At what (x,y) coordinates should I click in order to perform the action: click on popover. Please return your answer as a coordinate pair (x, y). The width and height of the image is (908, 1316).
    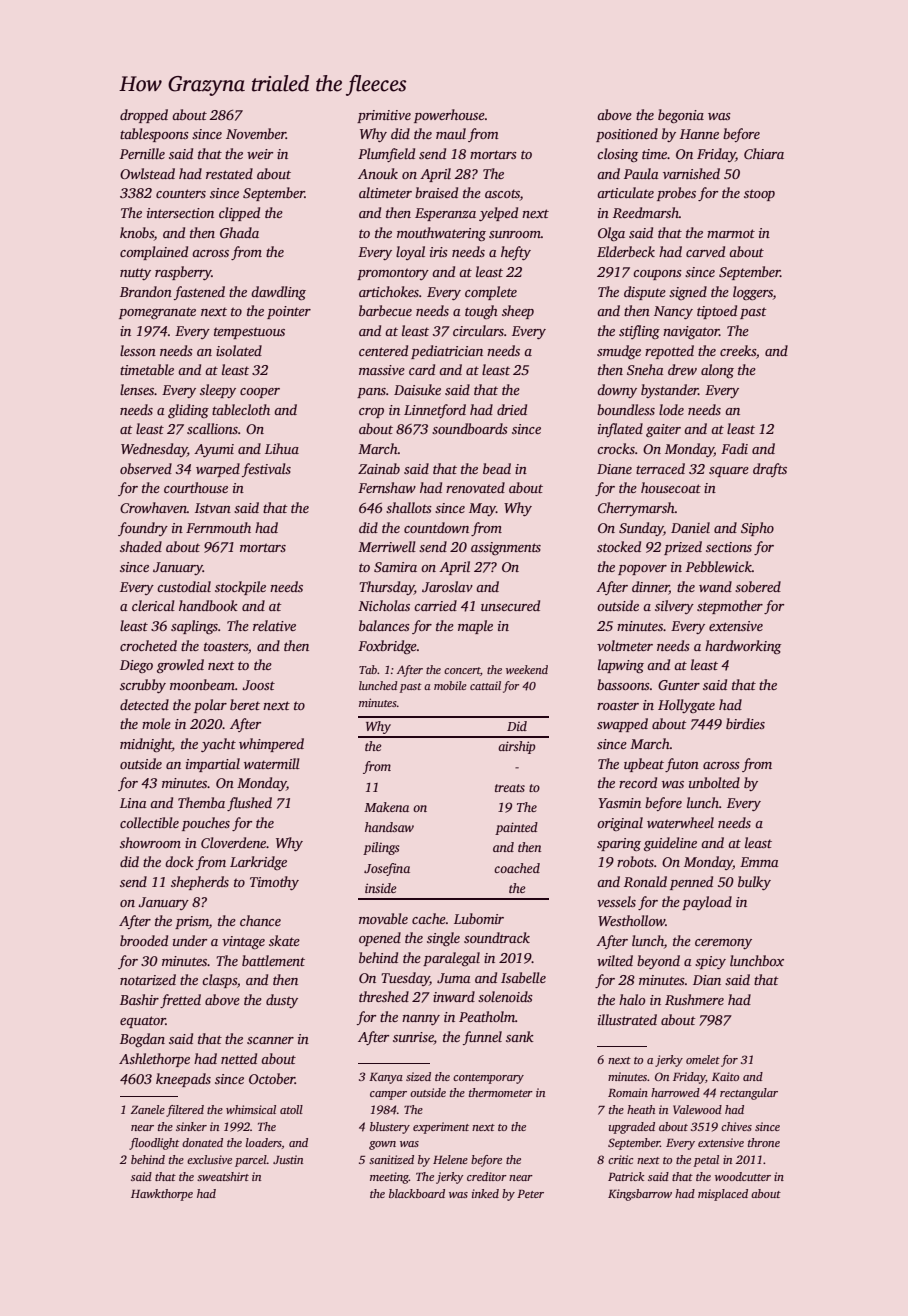
    Looking at the image, I should click on (642, 570).
